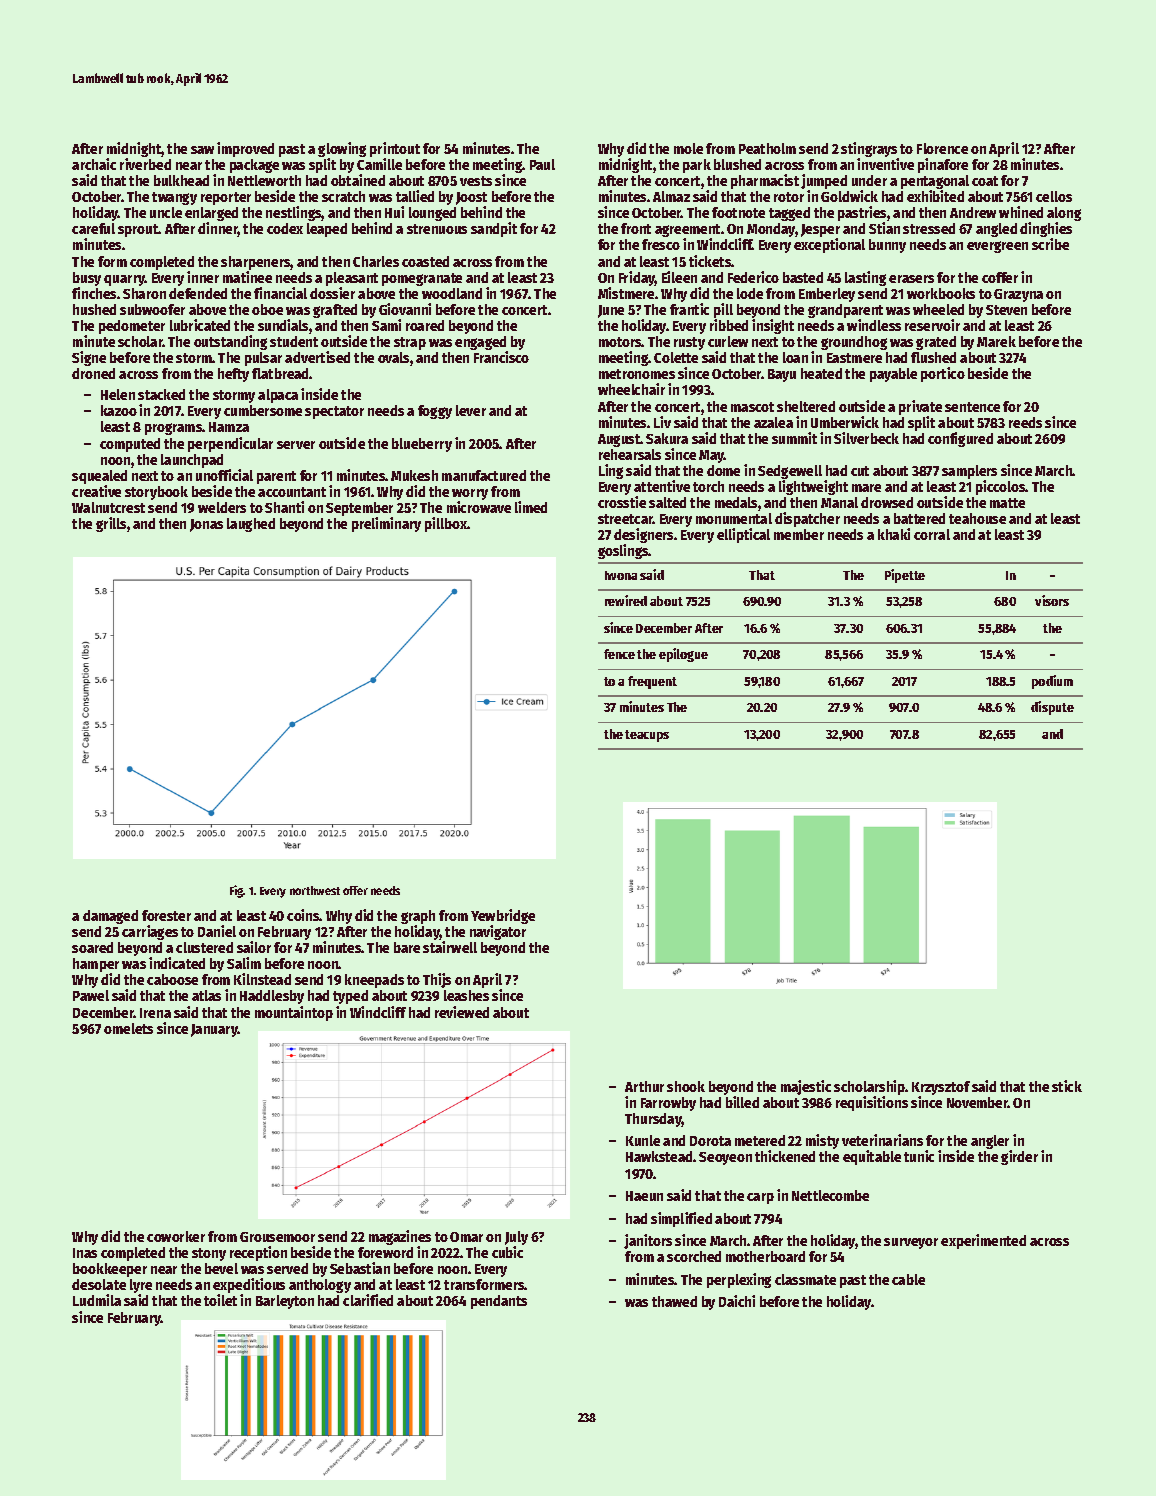 Image resolution: width=1156 pixels, height=1496 pixels. What do you see at coordinates (176, 1236) in the screenshot?
I see `coworker` at bounding box center [176, 1236].
